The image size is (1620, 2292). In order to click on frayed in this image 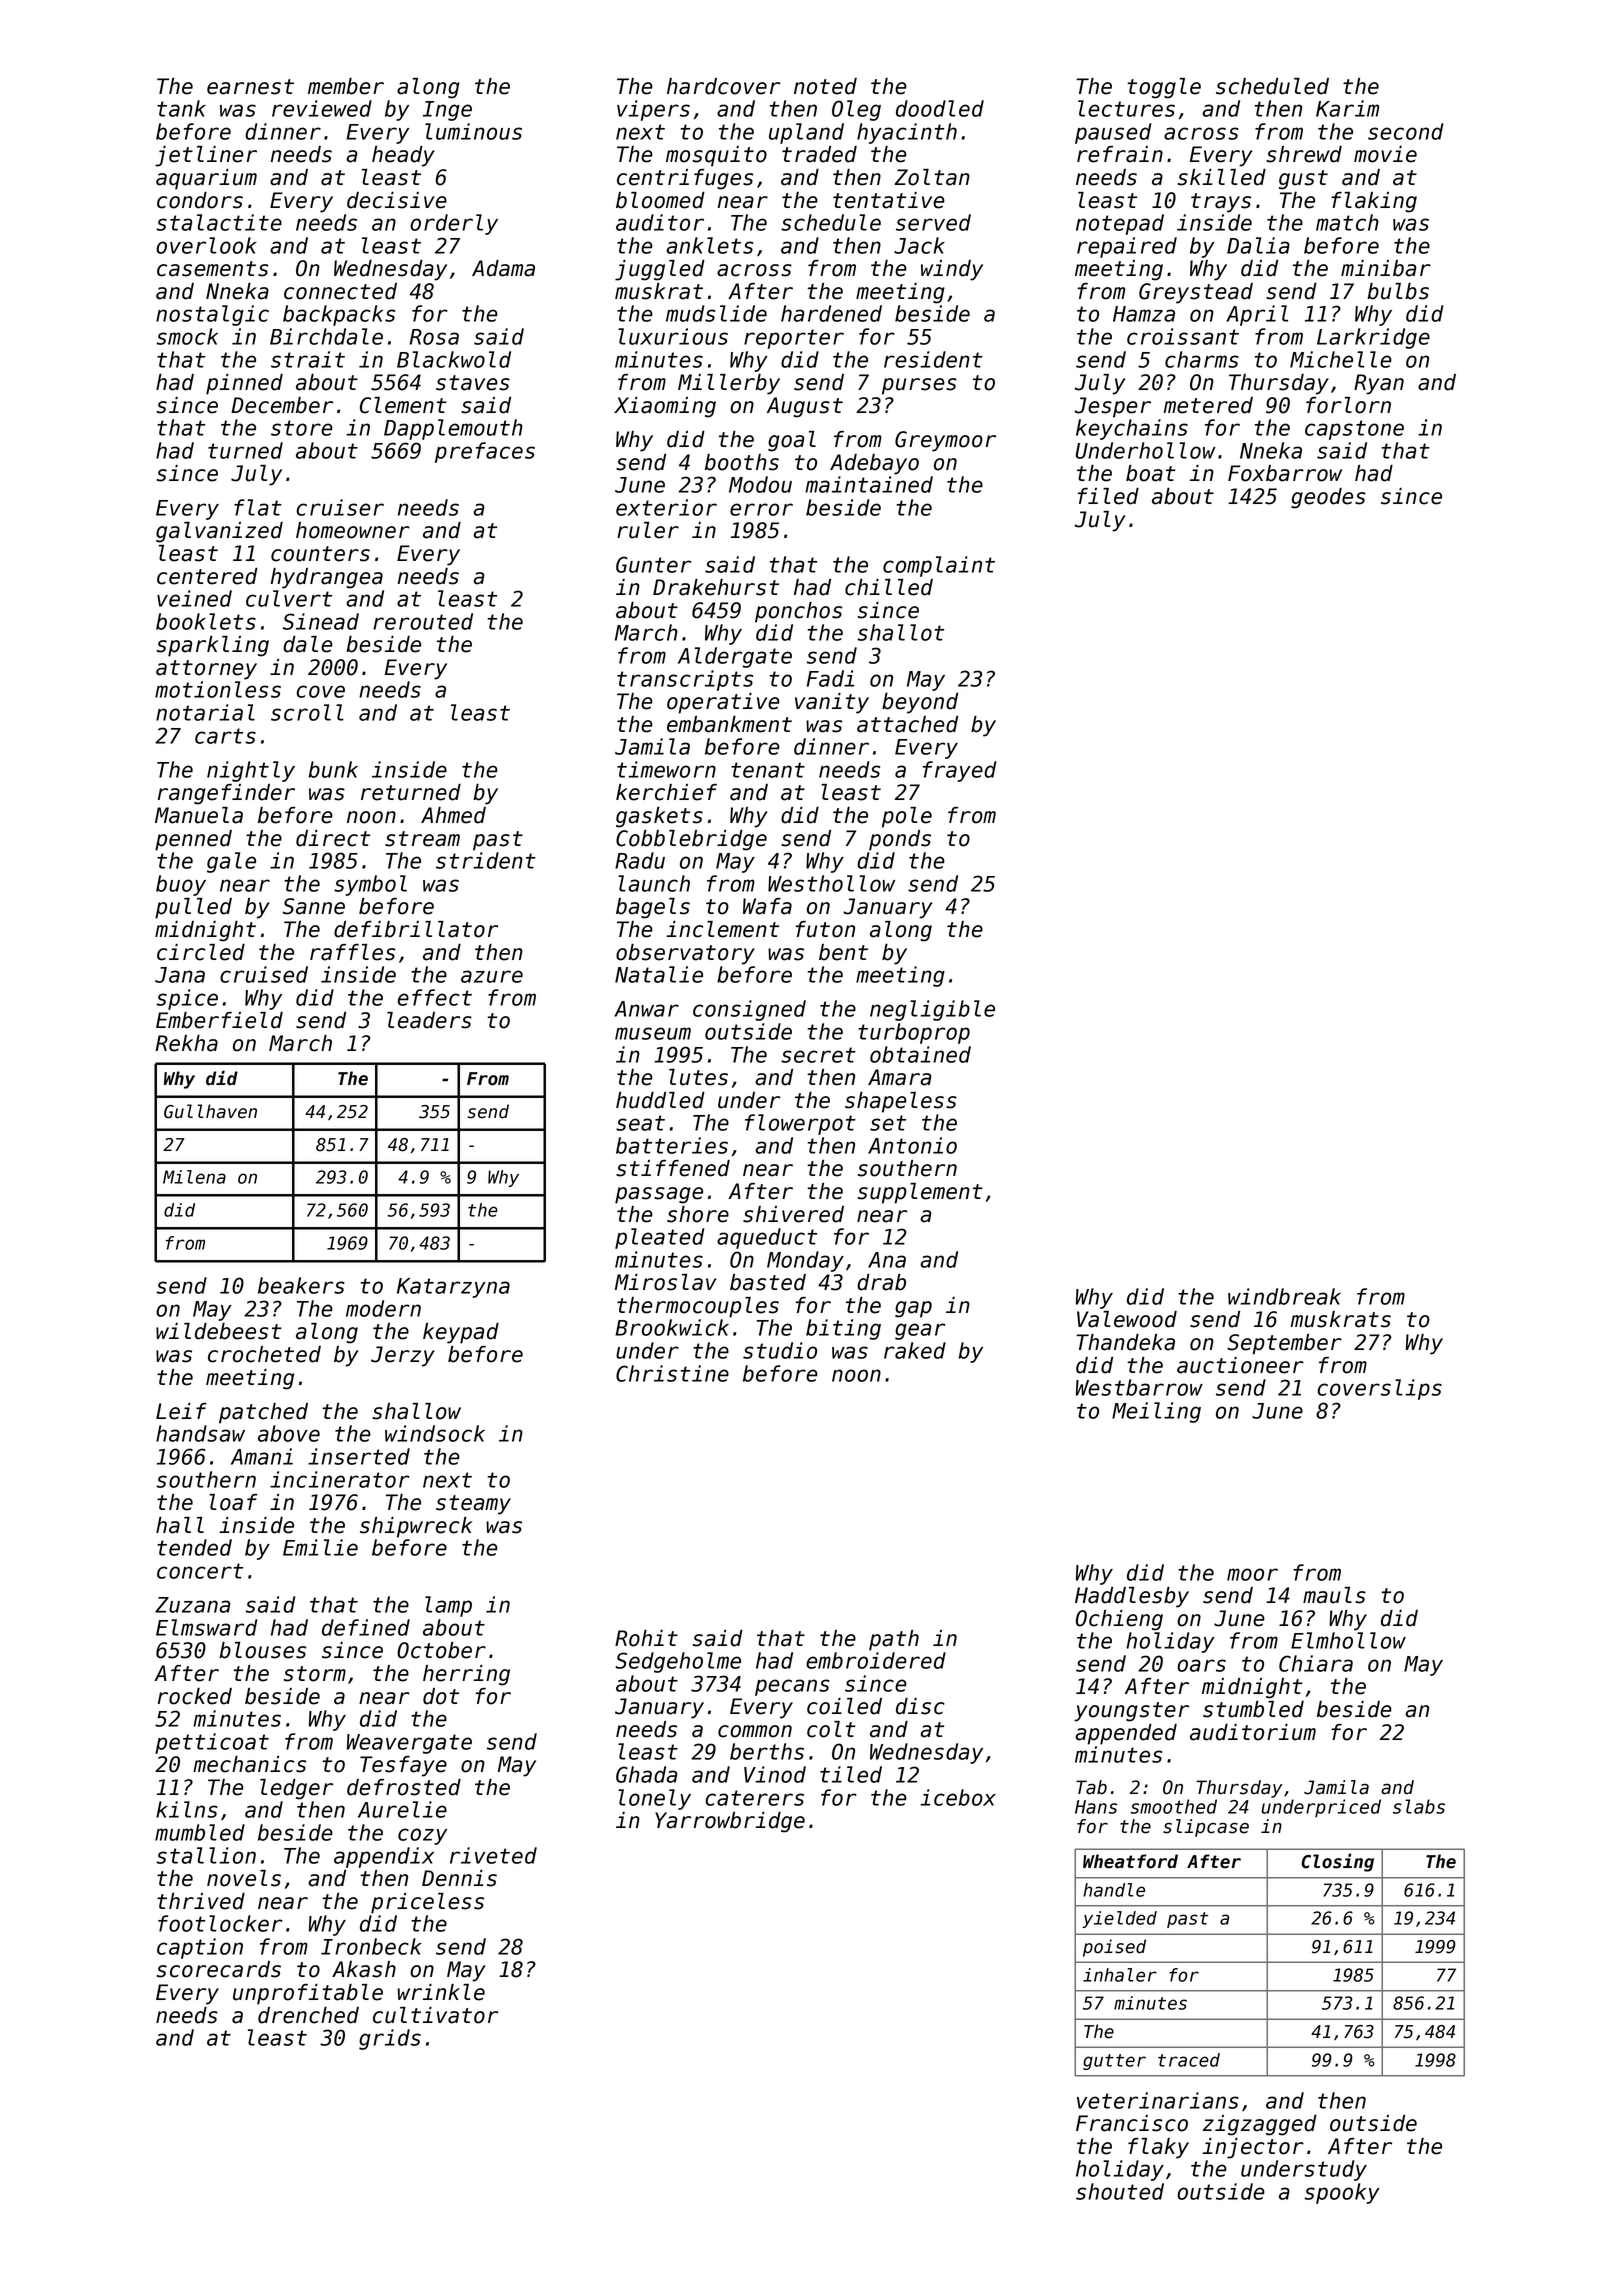, I will do `click(960, 771)`.
